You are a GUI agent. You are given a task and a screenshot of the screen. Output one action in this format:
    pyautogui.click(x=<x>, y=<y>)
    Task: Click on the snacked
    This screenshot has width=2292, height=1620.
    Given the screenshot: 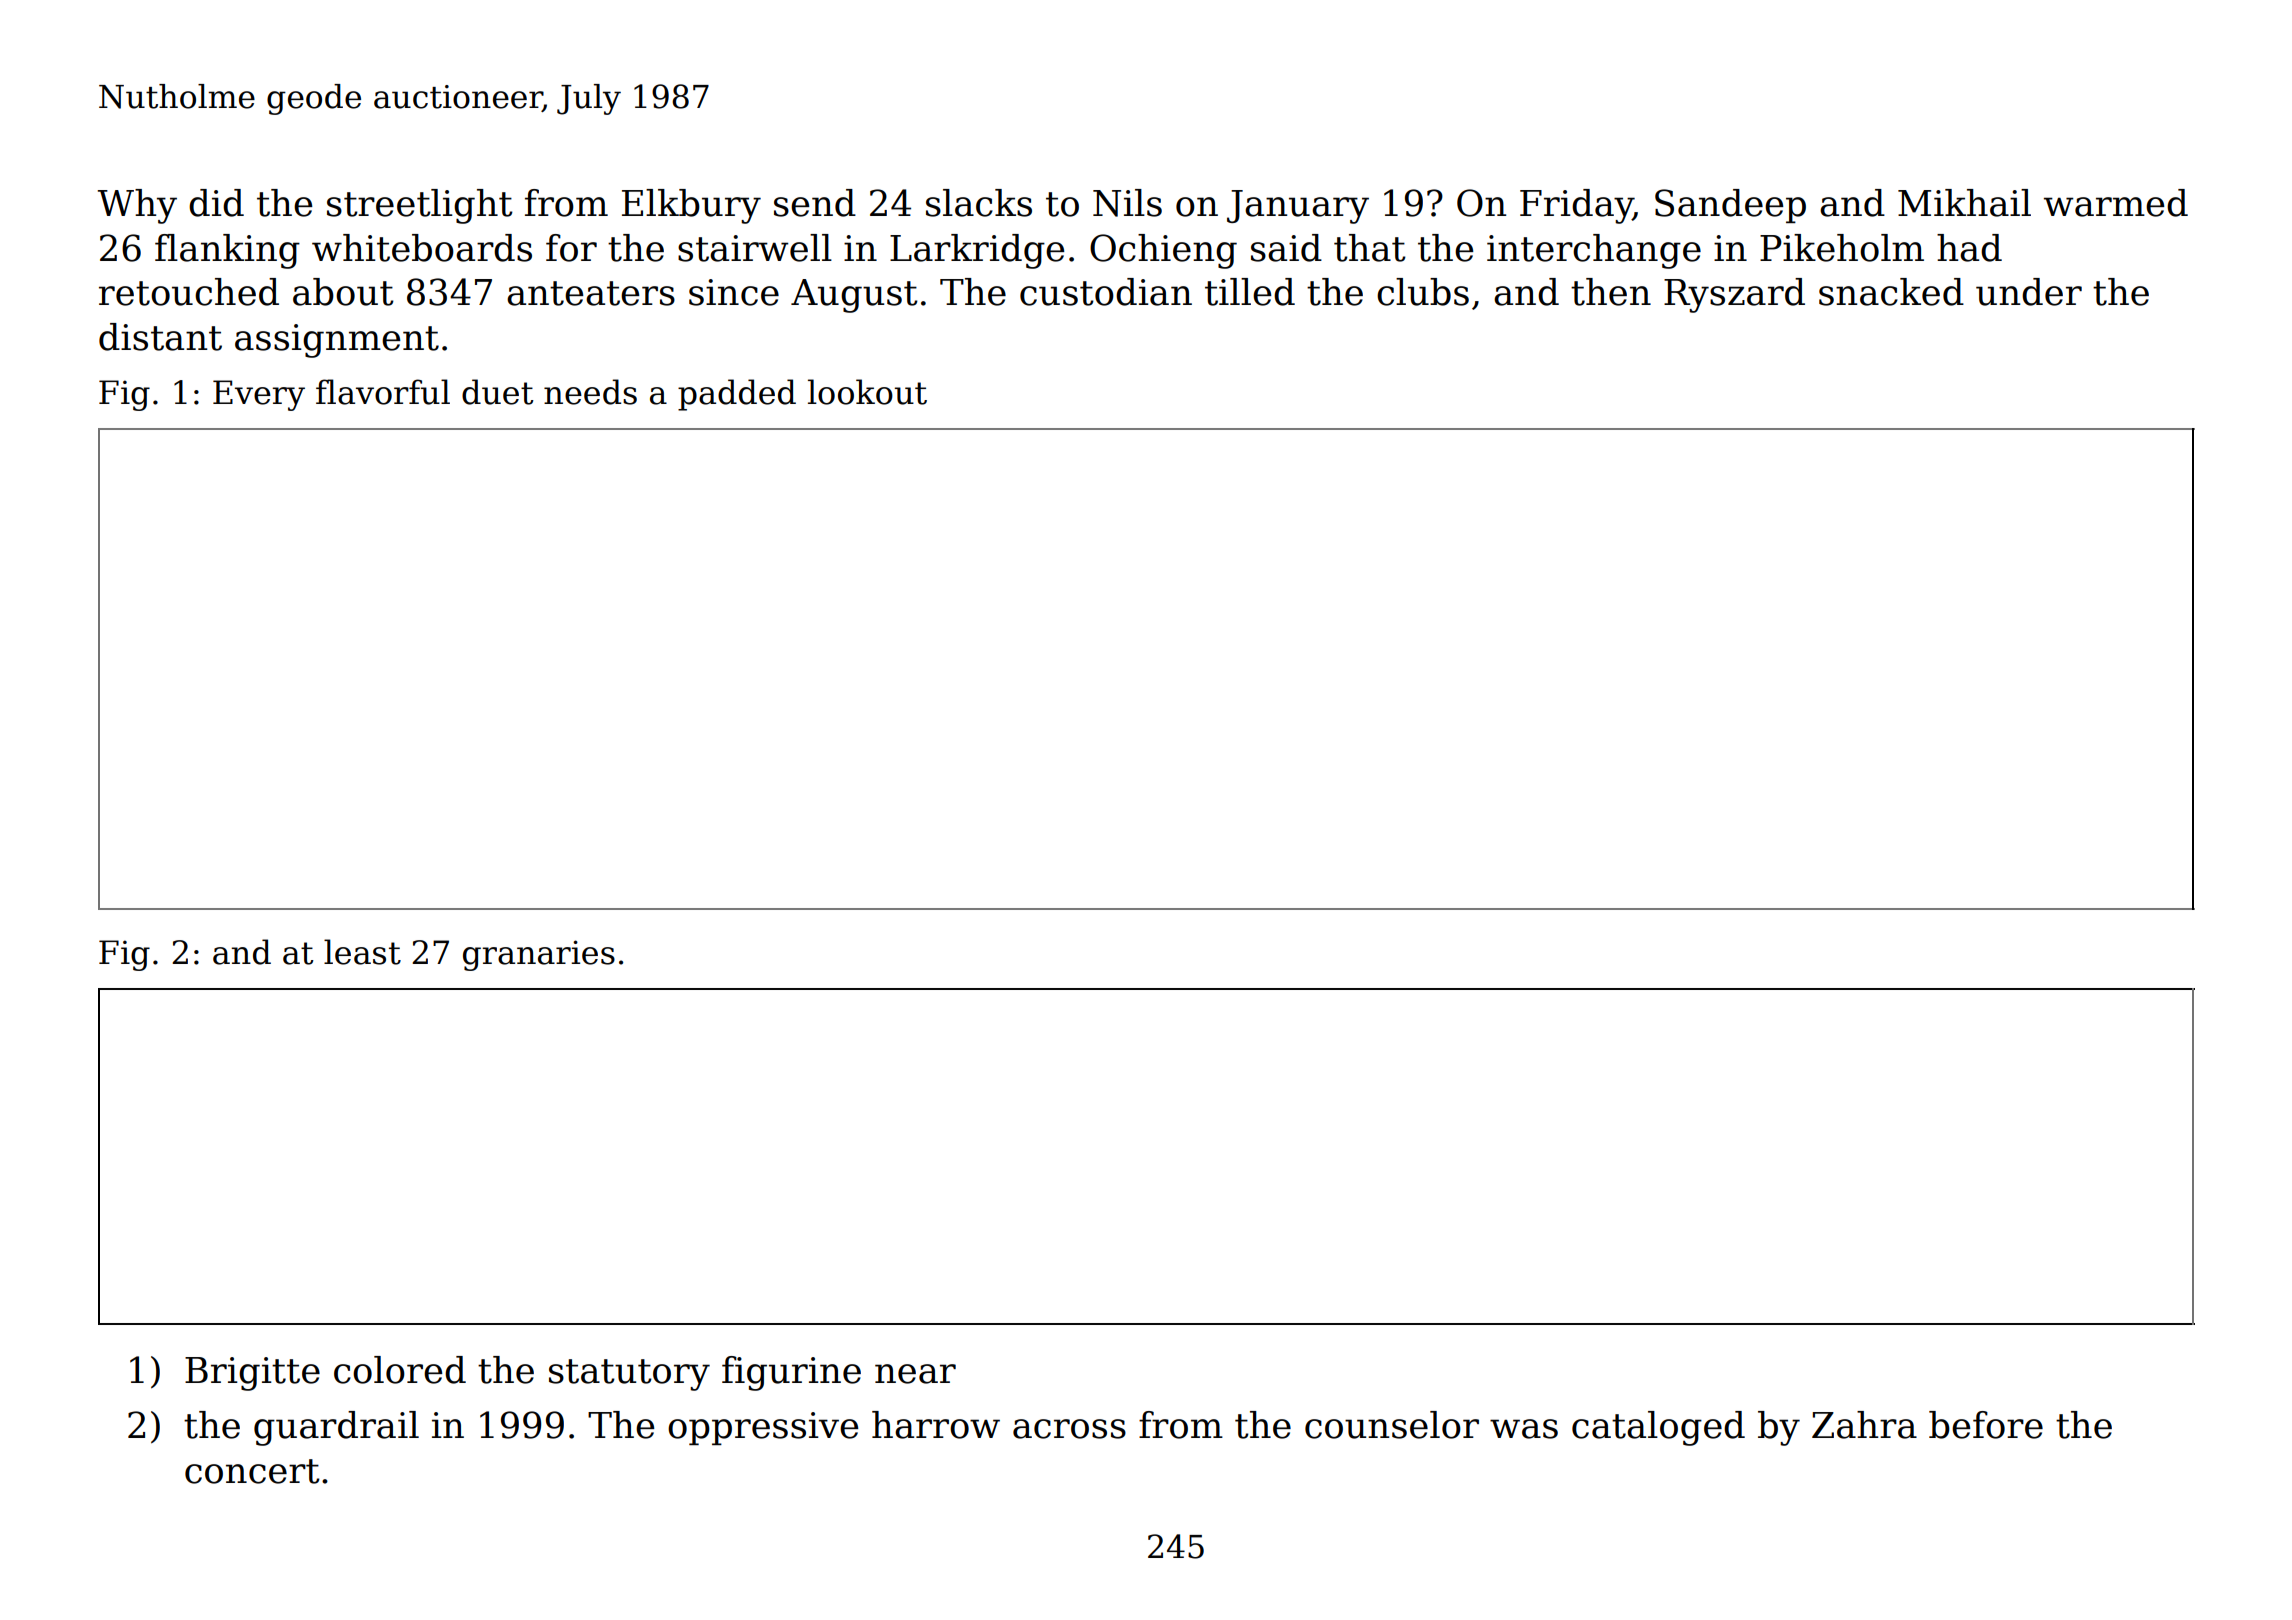 What is the action you would take?
    pyautogui.click(x=1891, y=292)
